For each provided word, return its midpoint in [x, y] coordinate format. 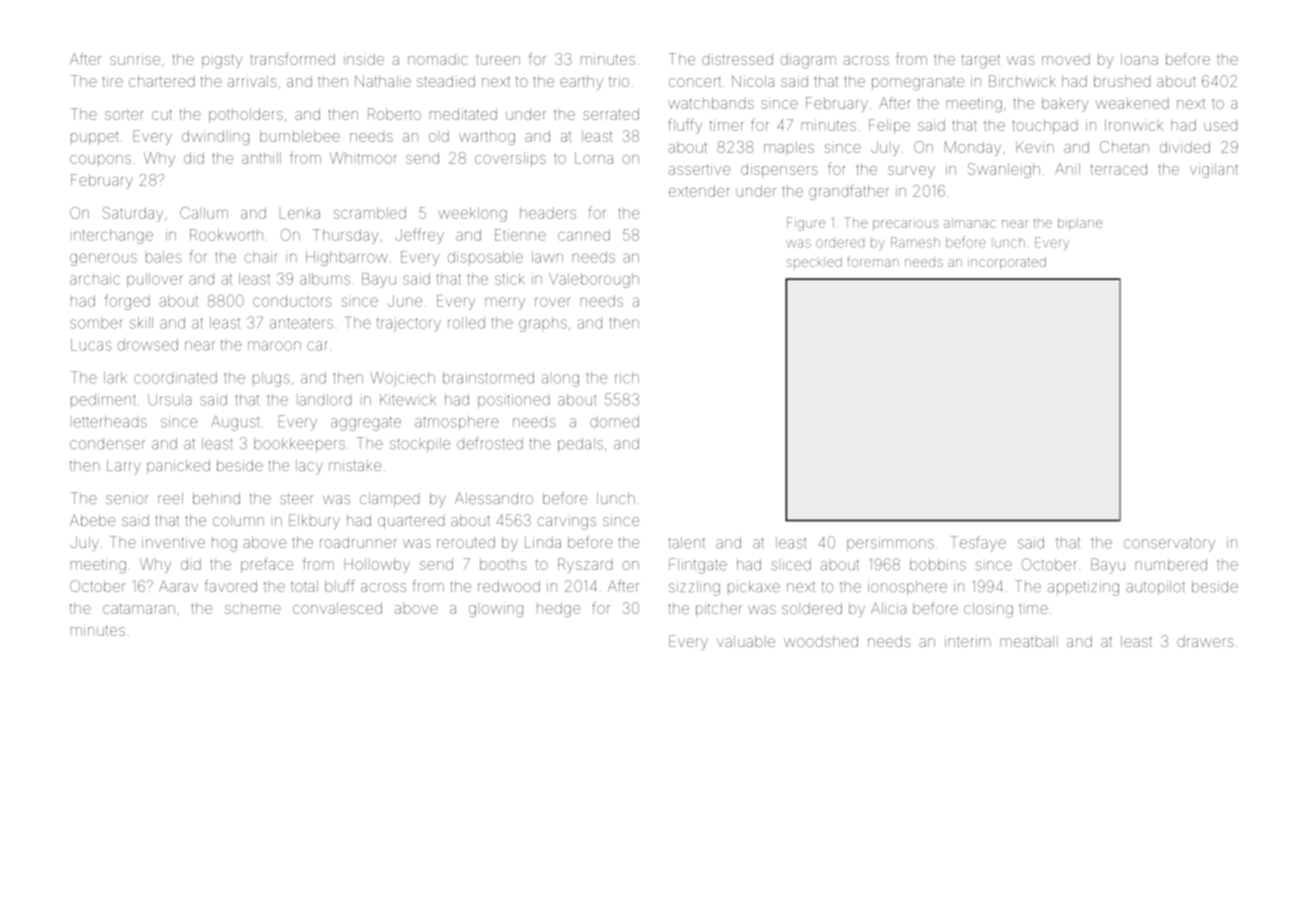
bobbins [938, 565]
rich [627, 378]
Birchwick [1022, 81]
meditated [463, 114]
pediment [103, 400]
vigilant [1214, 170]
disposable [485, 258]
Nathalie [383, 81]
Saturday [133, 214]
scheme [253, 608]
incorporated [1007, 263]
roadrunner [358, 542]
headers [548, 213]
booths [503, 564]
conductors [292, 301]
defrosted [490, 443]
